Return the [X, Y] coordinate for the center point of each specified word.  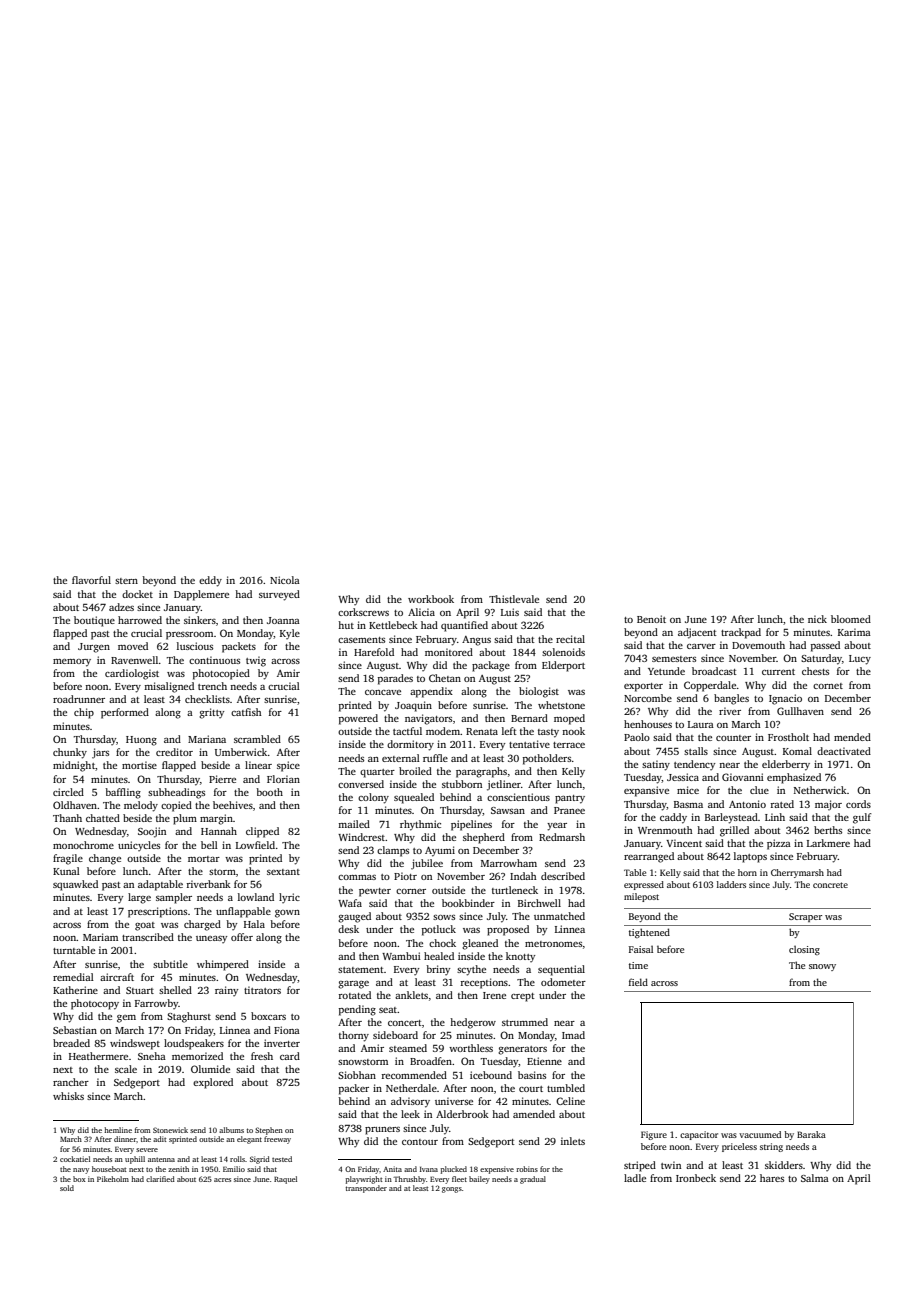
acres [222, 1180]
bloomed [851, 619]
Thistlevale [514, 599]
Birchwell [539, 903]
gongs [452, 1190]
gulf [862, 818]
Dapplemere [201, 595]
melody [141, 806]
